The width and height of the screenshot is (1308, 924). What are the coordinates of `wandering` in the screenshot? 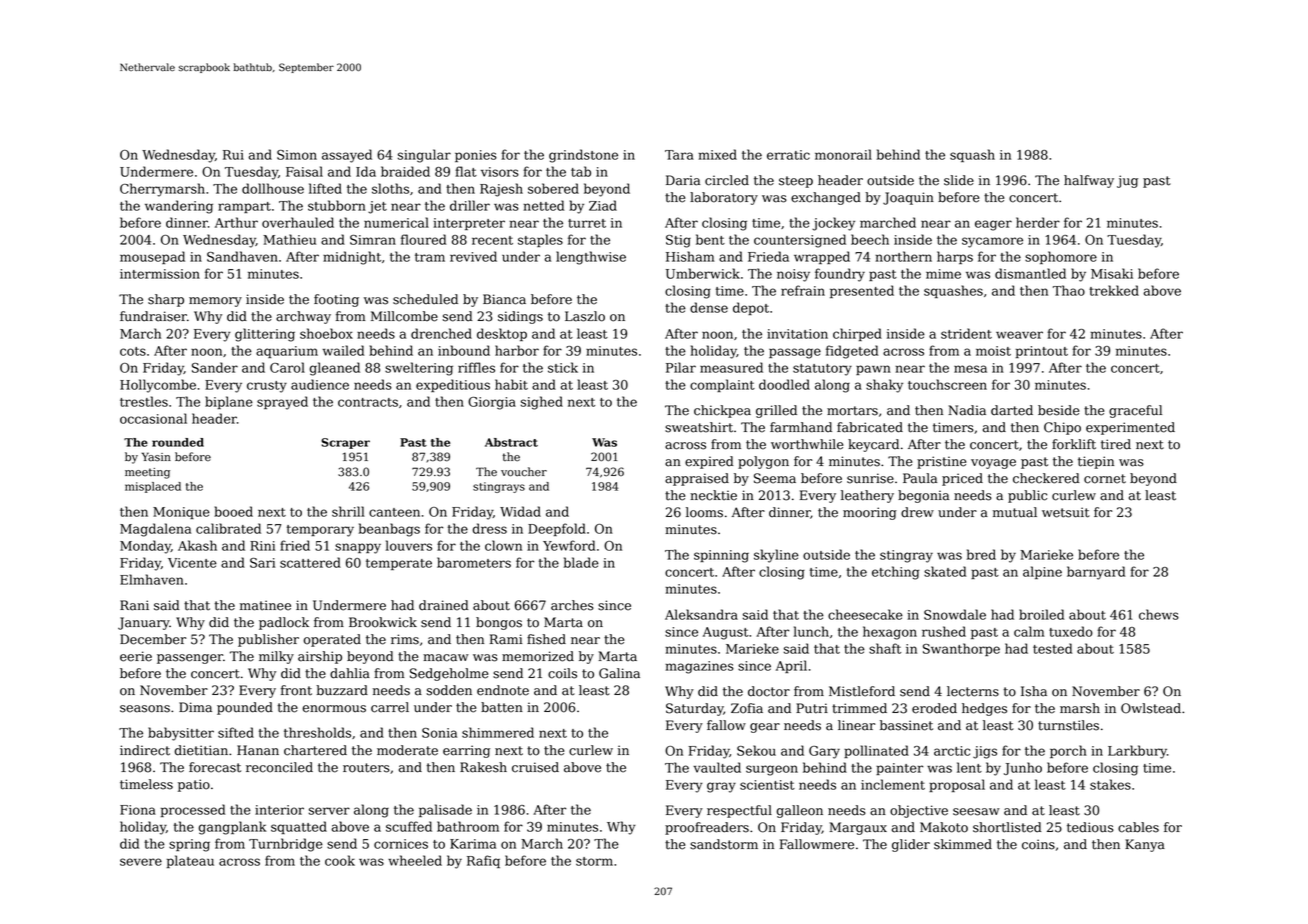 It's located at (179, 207).
